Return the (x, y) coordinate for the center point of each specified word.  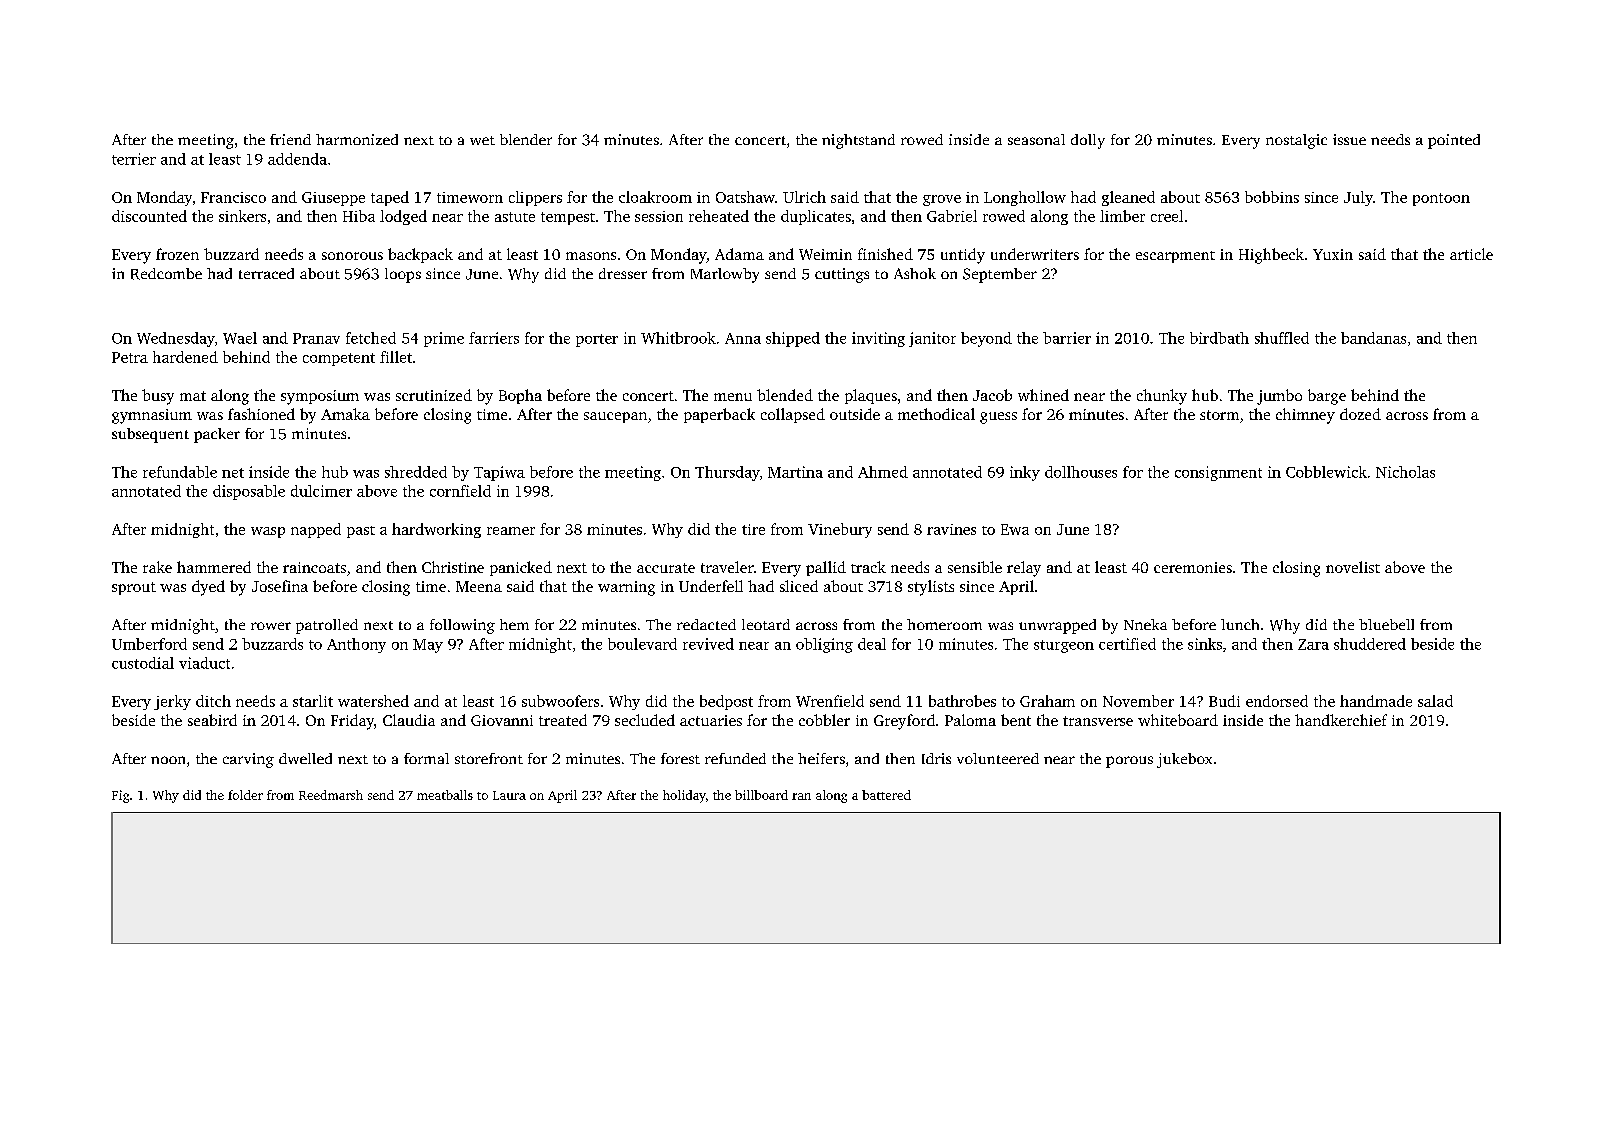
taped (390, 198)
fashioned (261, 414)
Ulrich (804, 197)
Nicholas (1405, 472)
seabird (212, 720)
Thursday (727, 473)
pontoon (1441, 199)
